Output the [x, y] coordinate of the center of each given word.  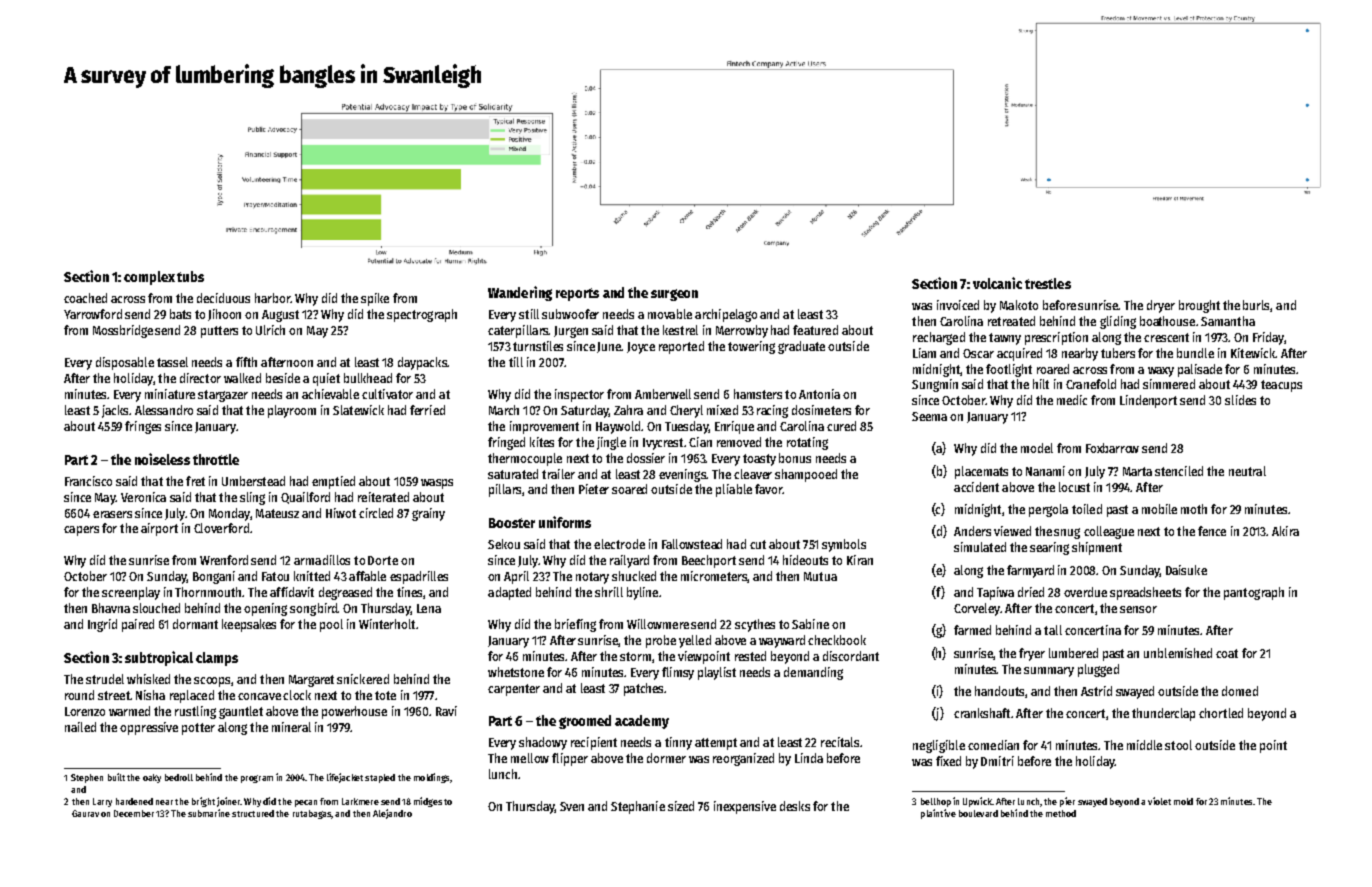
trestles [1048, 283]
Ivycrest [663, 444]
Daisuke [1186, 570]
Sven [572, 806]
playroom [292, 411]
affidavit [292, 592]
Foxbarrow [1112, 448]
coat [1227, 653]
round [79, 695]
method [1061, 813]
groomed [585, 722]
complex [149, 278]
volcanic [997, 283]
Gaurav [85, 813]
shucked [634, 576]
